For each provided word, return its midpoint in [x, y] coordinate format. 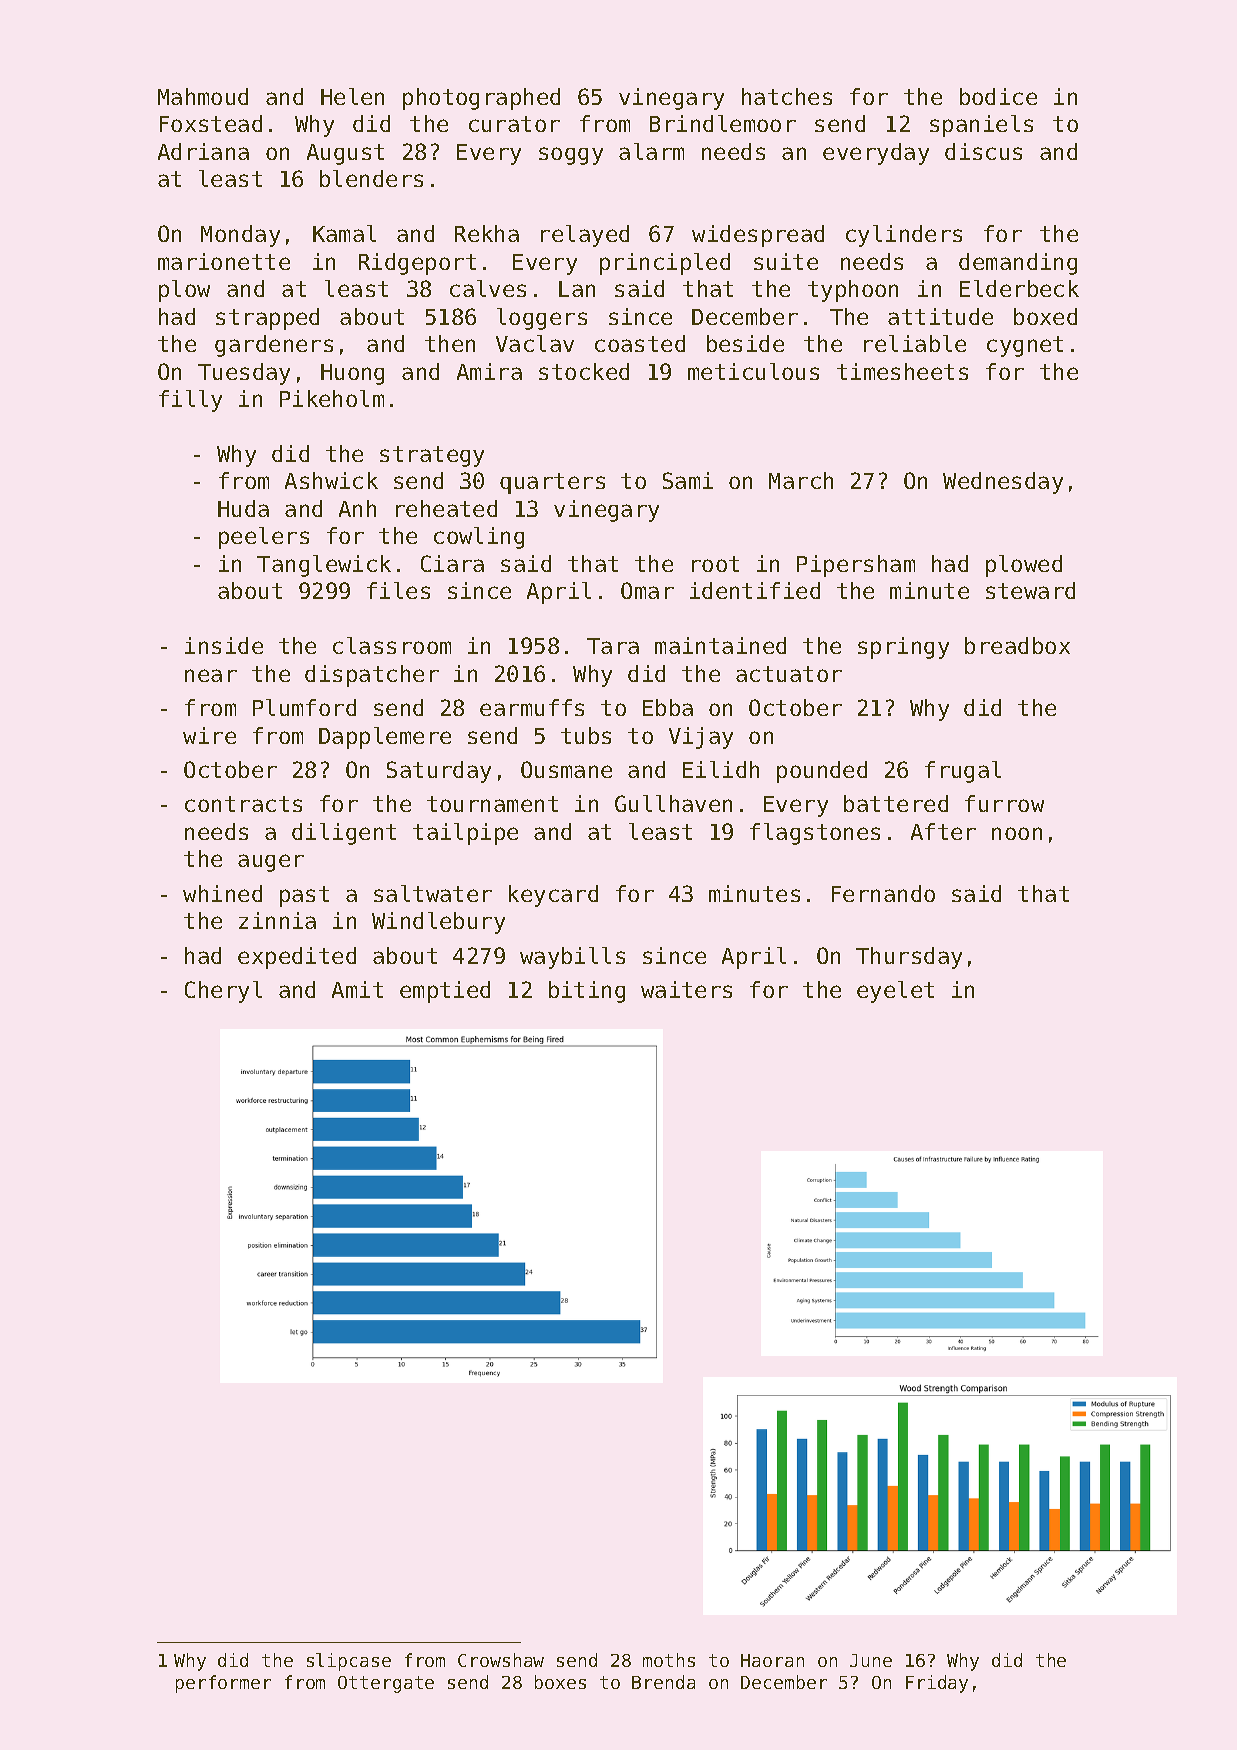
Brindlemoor [723, 123]
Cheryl [223, 992]
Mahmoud [203, 96]
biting [587, 992]
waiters [686, 989]
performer [223, 1684]
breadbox [1017, 645]
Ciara [452, 563]
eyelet [895, 992]
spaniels [981, 126]
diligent [344, 834]
